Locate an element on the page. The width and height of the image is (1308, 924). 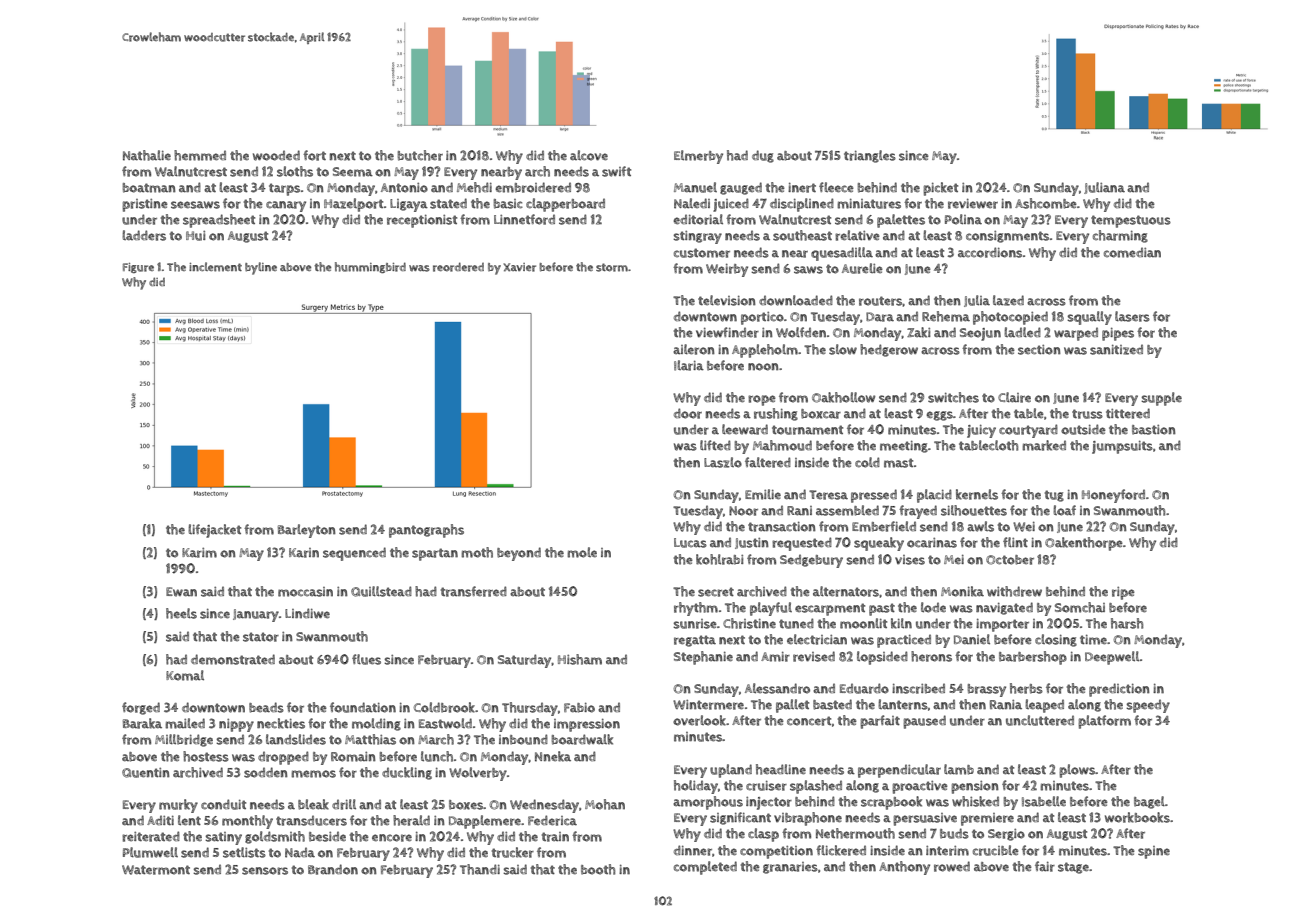
transferred is located at coordinates (474, 591).
